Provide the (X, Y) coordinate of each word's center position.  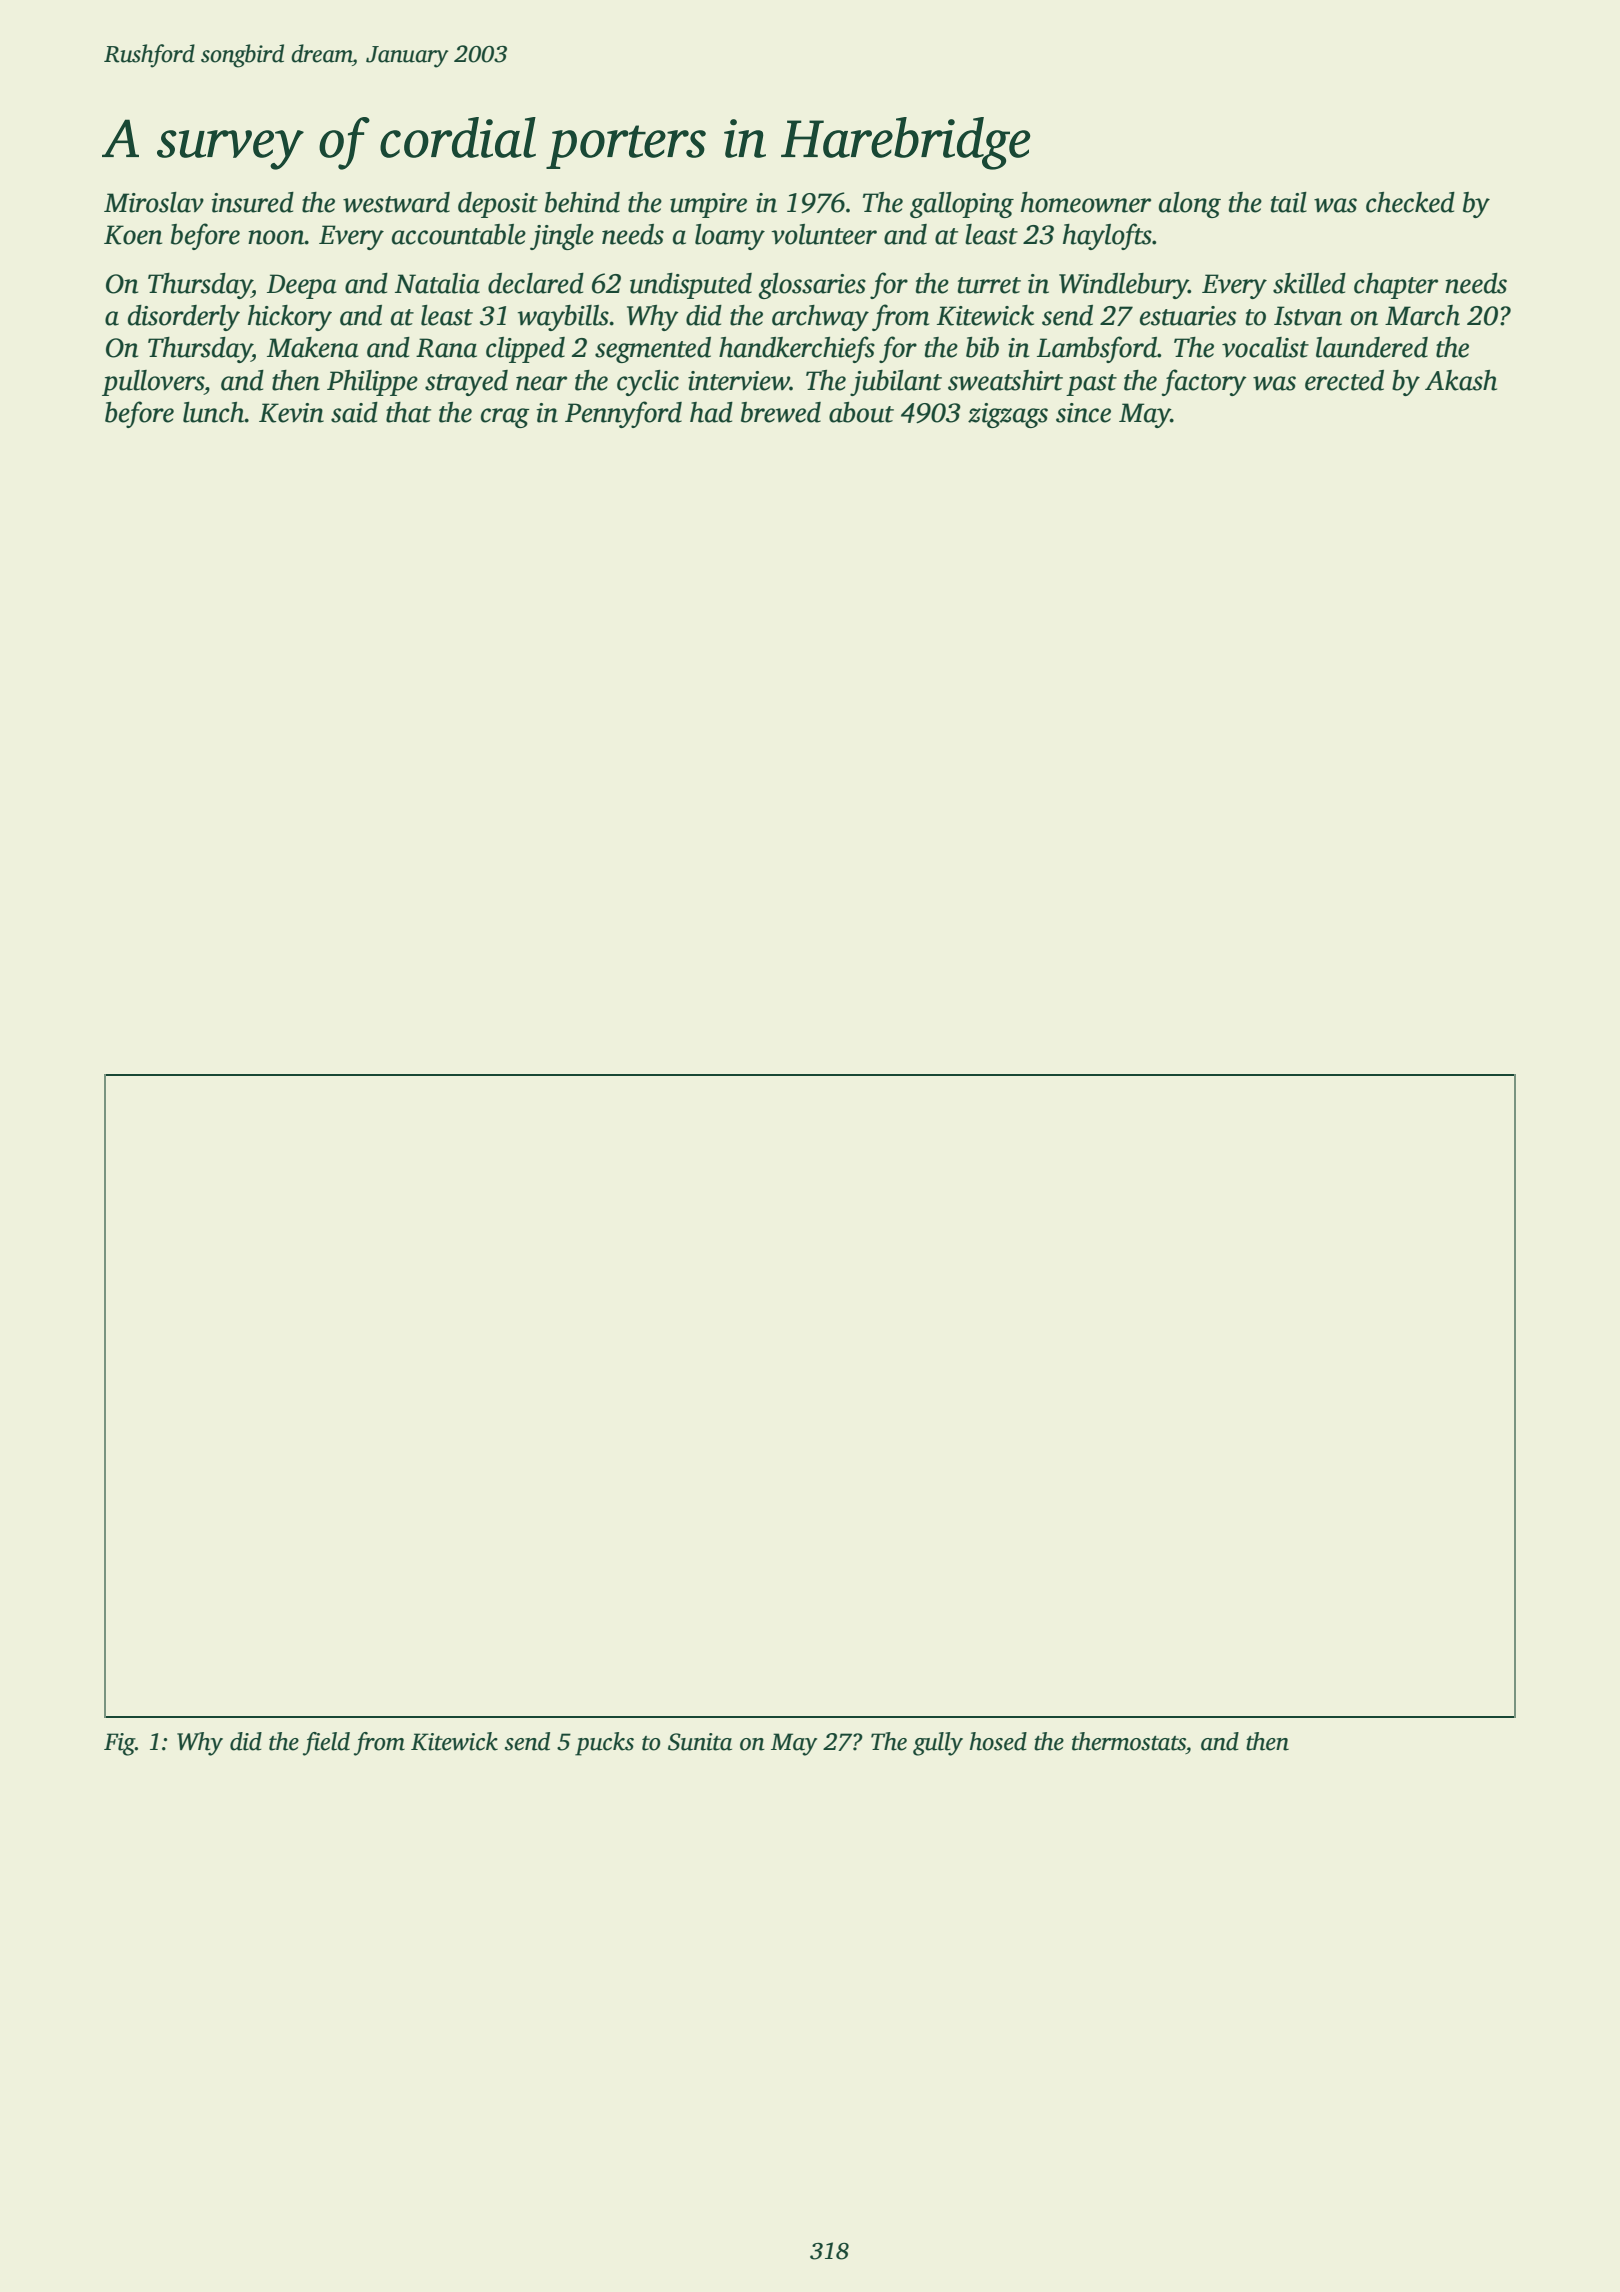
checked (1410, 202)
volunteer (824, 234)
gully (938, 1744)
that (408, 412)
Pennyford (623, 414)
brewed (781, 412)
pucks (604, 1744)
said (354, 412)
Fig (119, 1744)
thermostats (1129, 1741)
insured (252, 202)
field (326, 1744)
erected (1344, 380)
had (711, 412)
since (1083, 413)
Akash (1461, 380)
